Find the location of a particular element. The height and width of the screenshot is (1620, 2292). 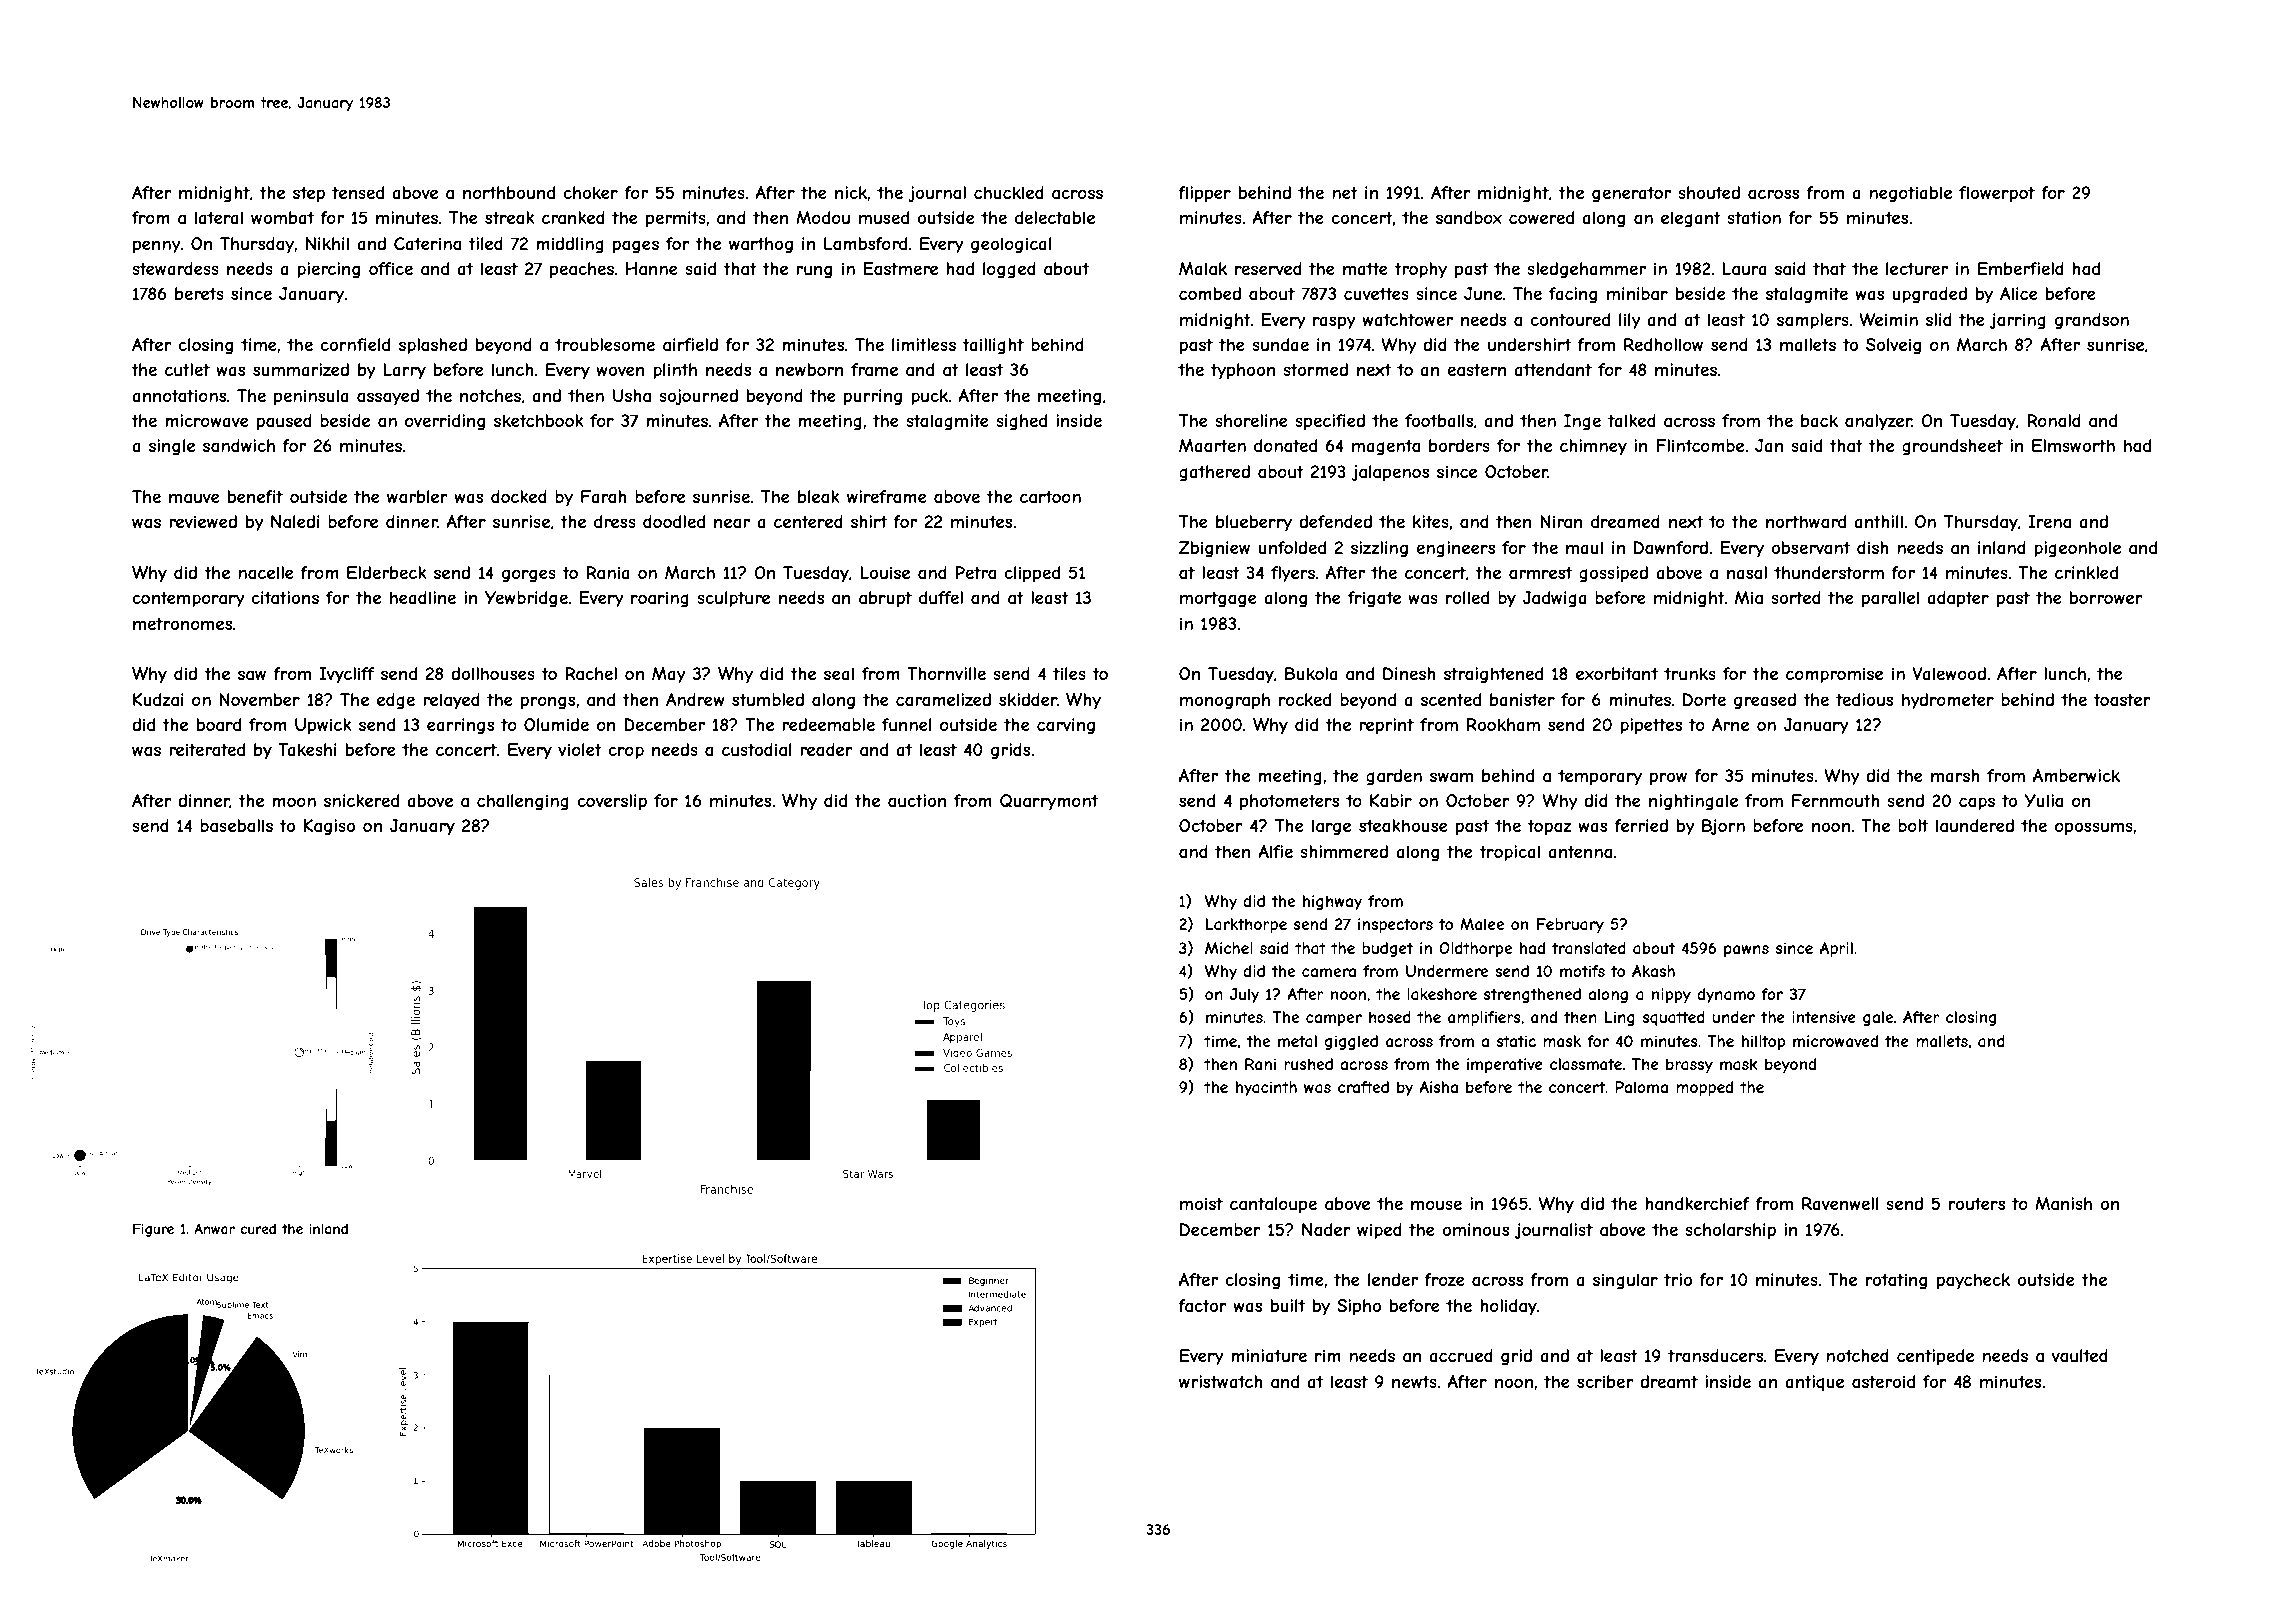

Michel is located at coordinates (1229, 948).
